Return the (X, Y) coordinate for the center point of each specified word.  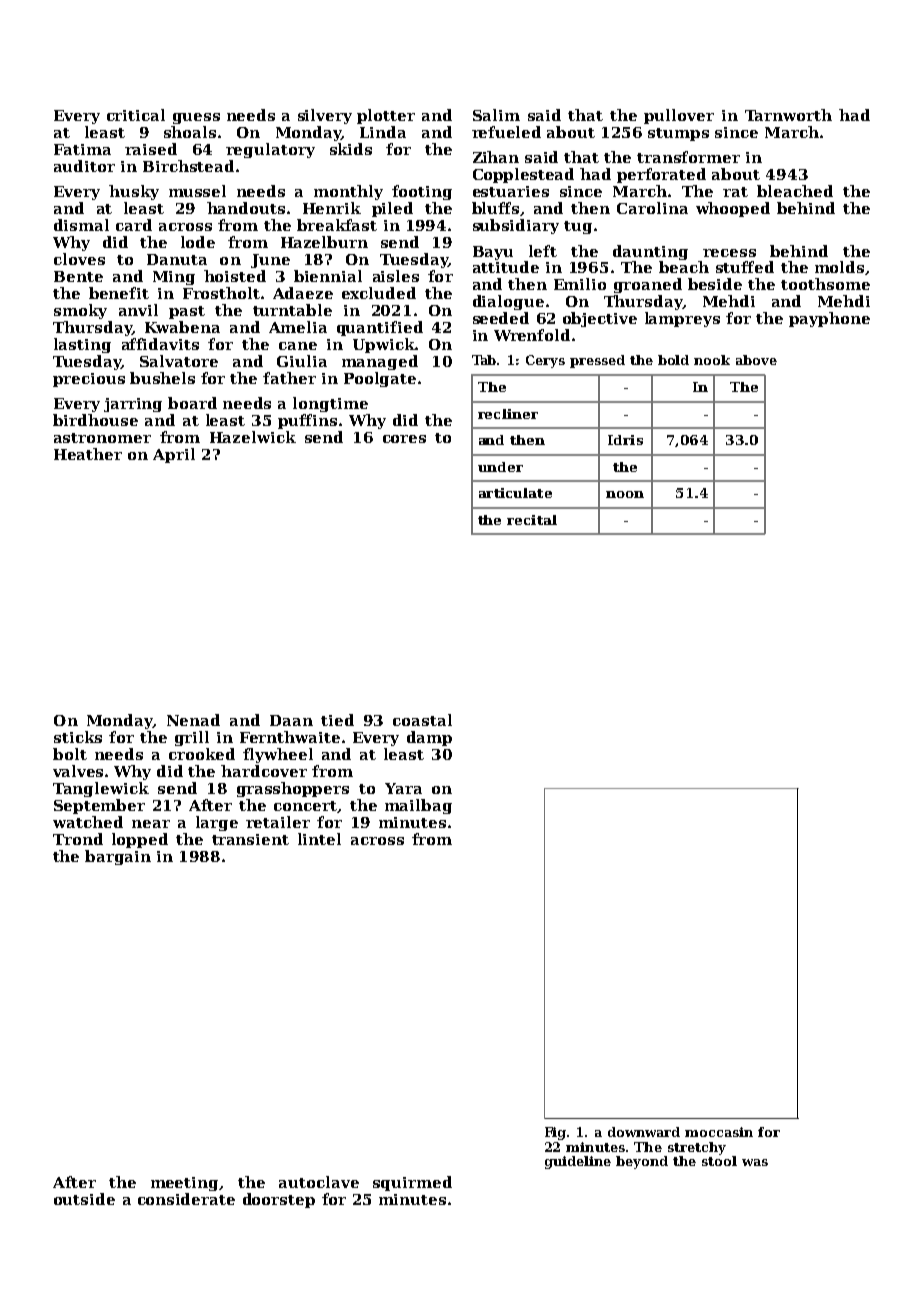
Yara (403, 788)
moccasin (719, 1132)
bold (673, 360)
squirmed (412, 1183)
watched (88, 822)
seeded (501, 318)
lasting (82, 345)
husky (134, 192)
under (500, 467)
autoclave (319, 1182)
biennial (328, 276)
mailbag (418, 806)
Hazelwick (253, 437)
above (756, 360)
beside (715, 284)
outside (84, 1199)
